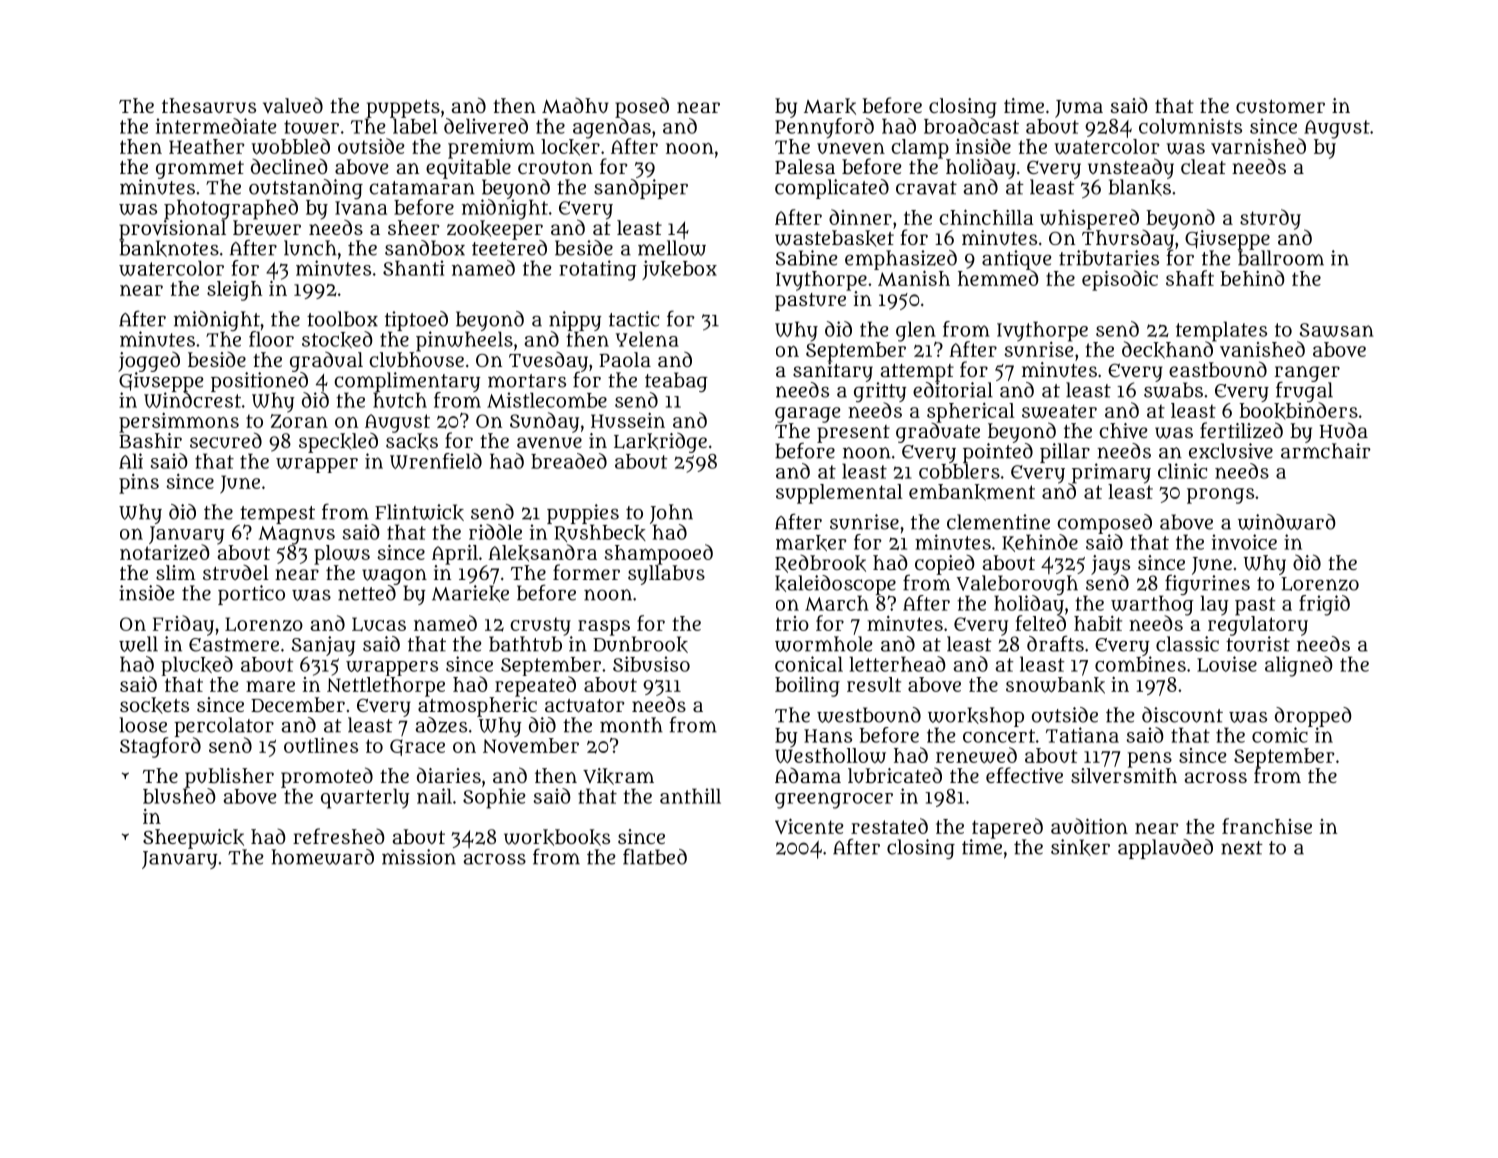 The image size is (1498, 1158). Describe the element at coordinates (658, 554) in the screenshot. I see `shampooed` at that location.
